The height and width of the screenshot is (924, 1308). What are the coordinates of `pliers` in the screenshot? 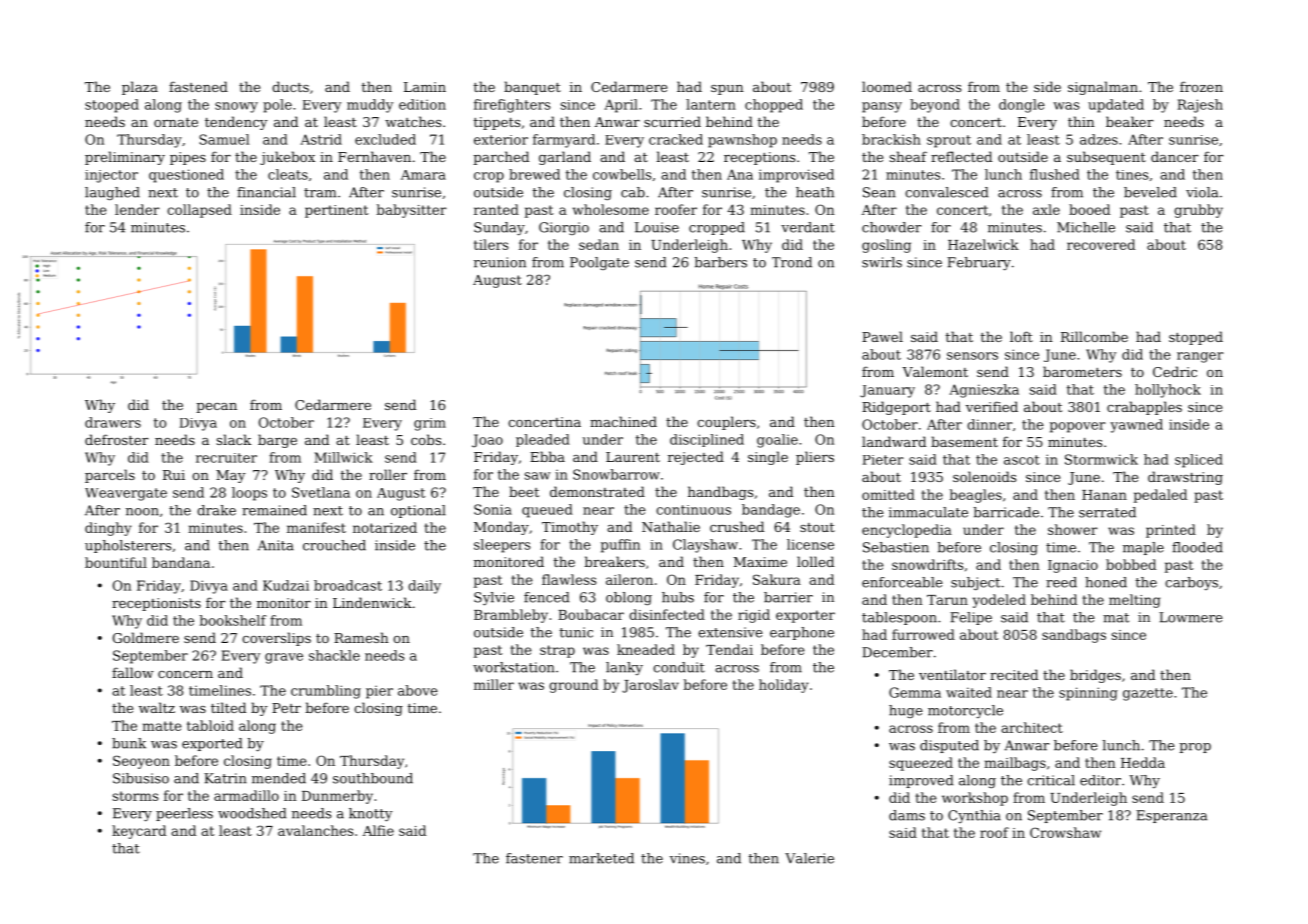 It's located at (815, 458).
